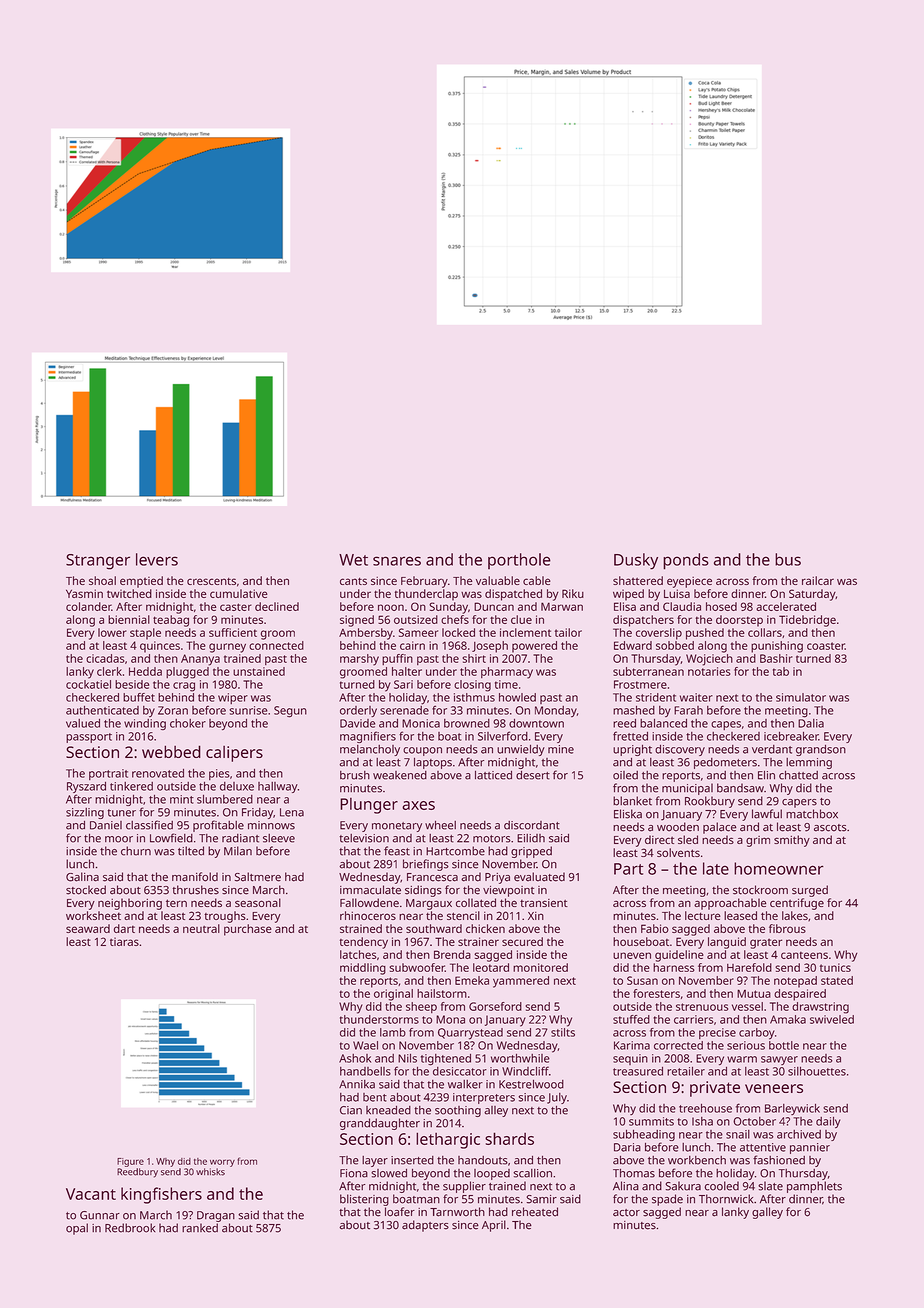  I want to click on archived, so click(799, 1134).
